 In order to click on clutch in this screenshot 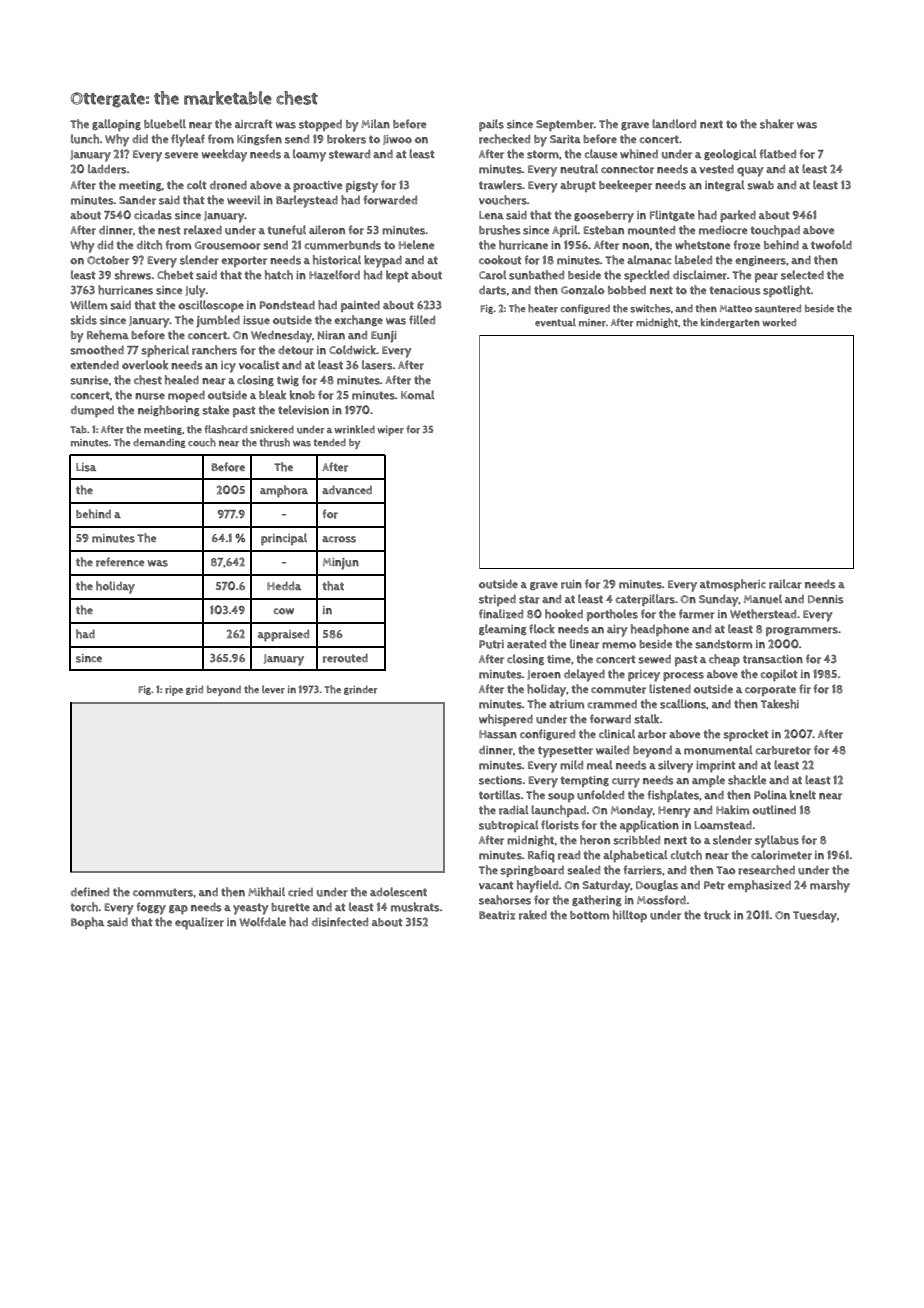, I will do `click(686, 855)`.
